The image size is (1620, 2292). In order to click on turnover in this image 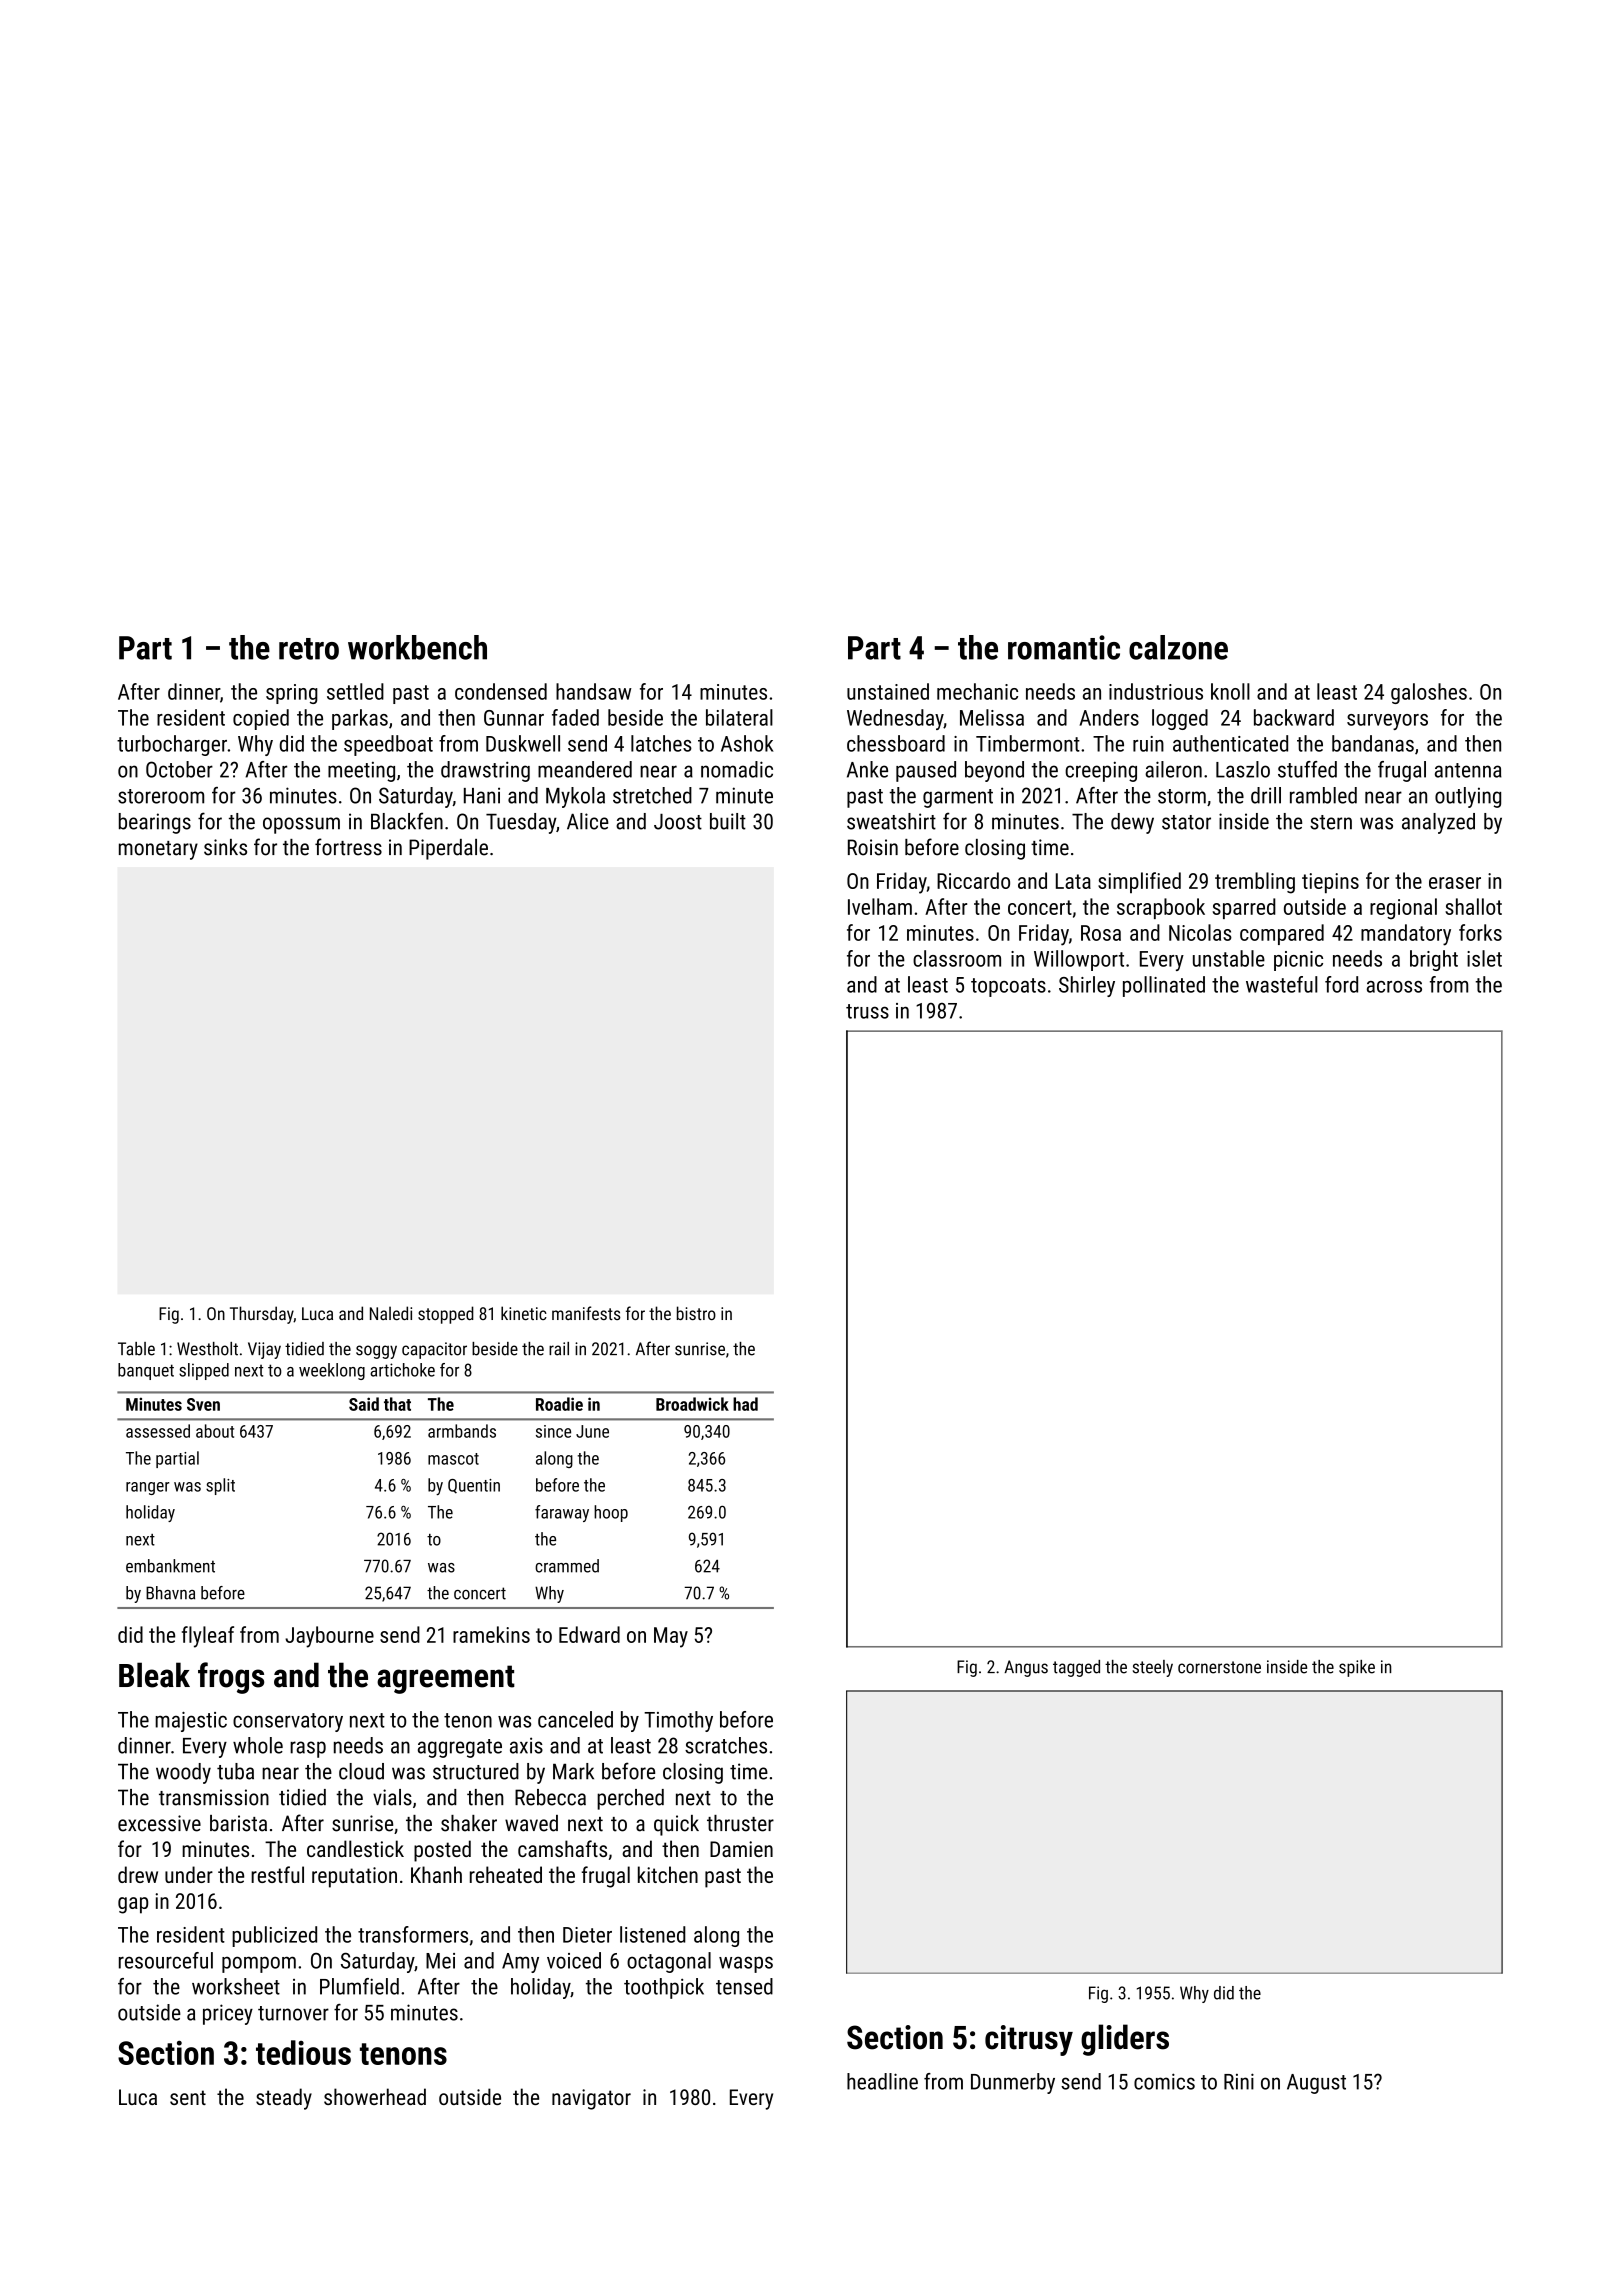, I will do `click(293, 2013)`.
